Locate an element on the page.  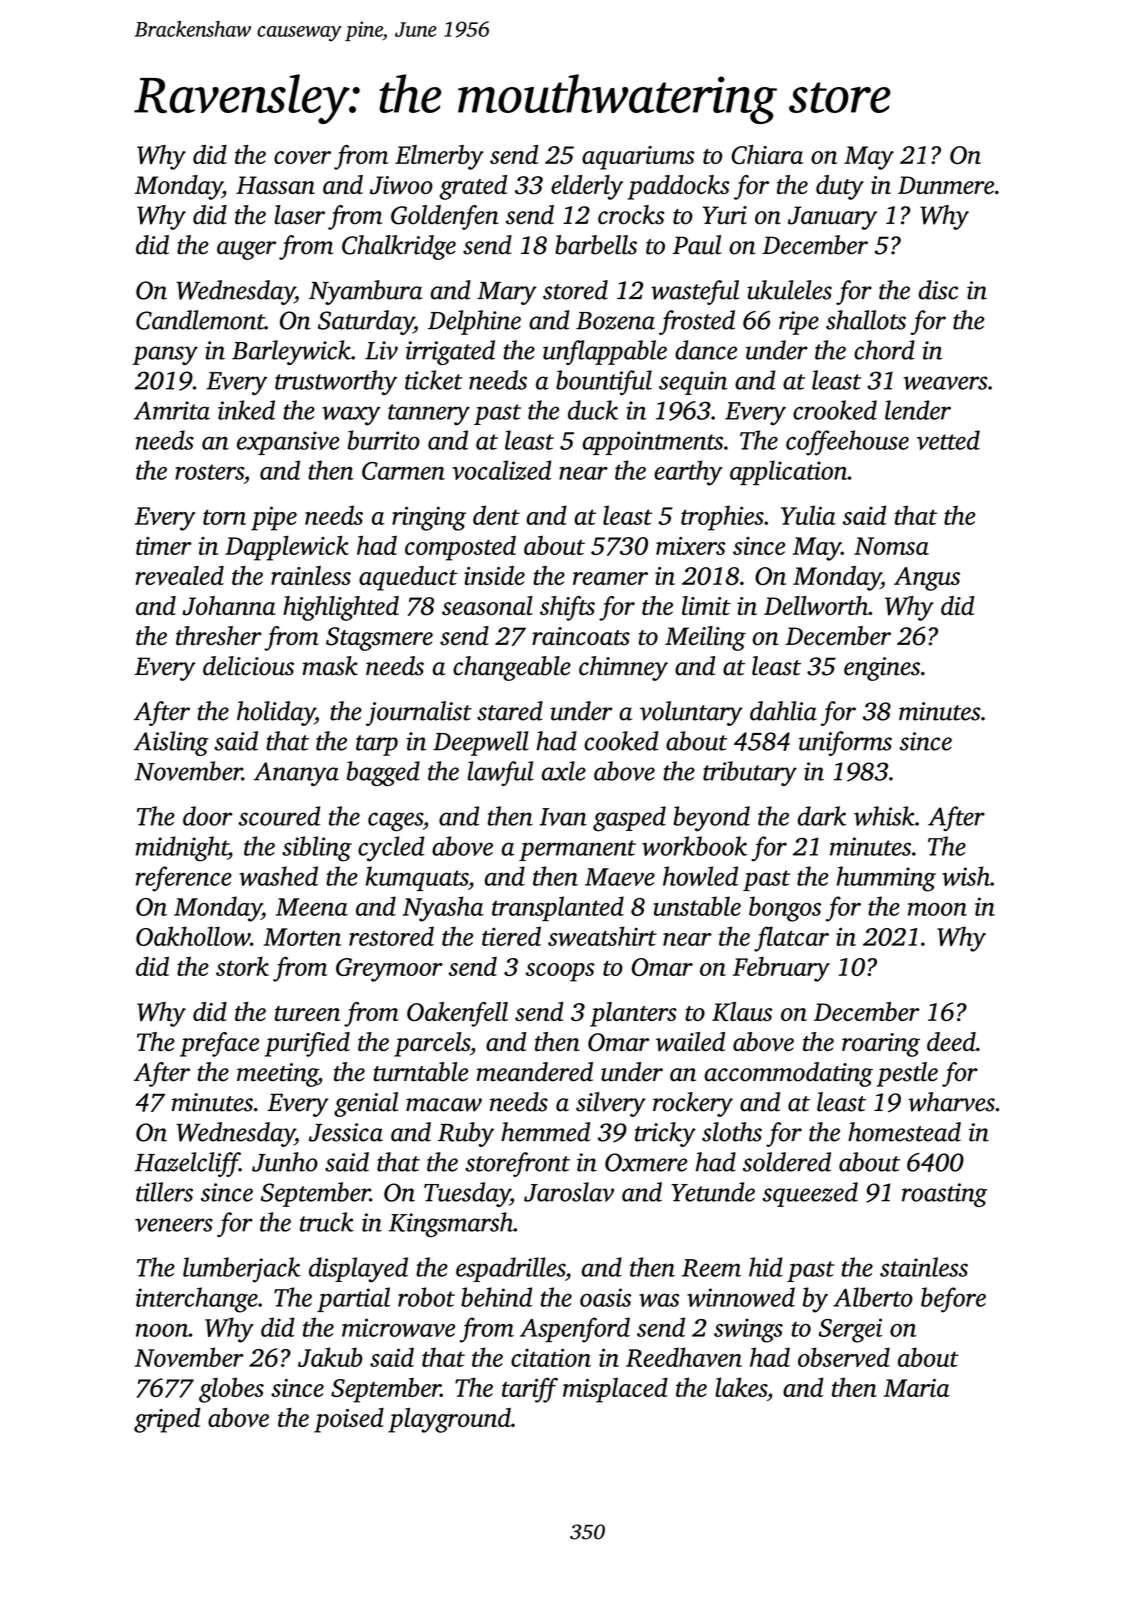
cover is located at coordinates (302, 157).
